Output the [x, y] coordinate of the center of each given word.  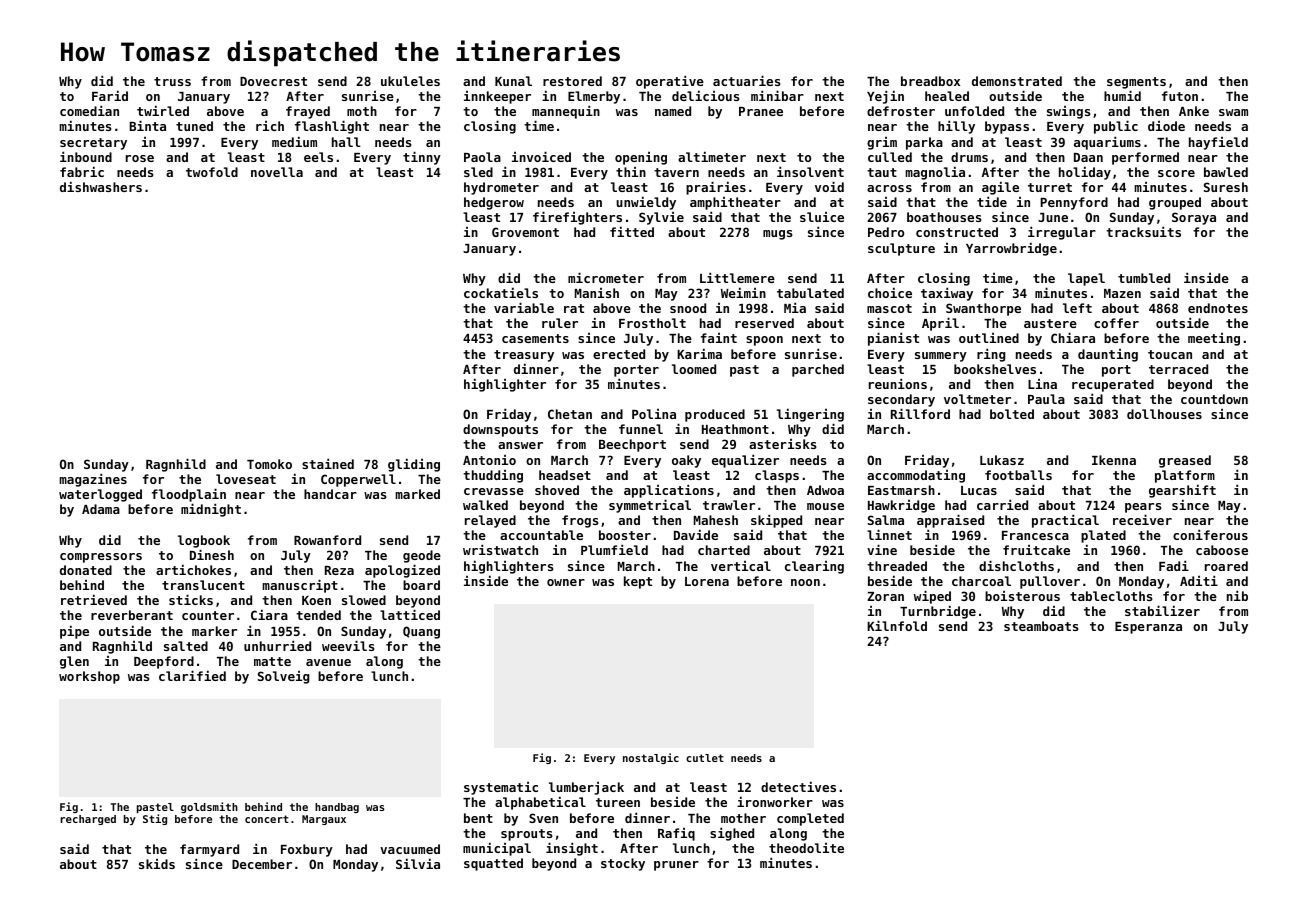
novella [277, 172]
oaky [686, 461]
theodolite [806, 848]
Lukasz [1002, 460]
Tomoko [269, 464]
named [673, 111]
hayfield [1218, 143]
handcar [330, 494]
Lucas [979, 490]
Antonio [489, 460]
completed [810, 819]
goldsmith [209, 807]
